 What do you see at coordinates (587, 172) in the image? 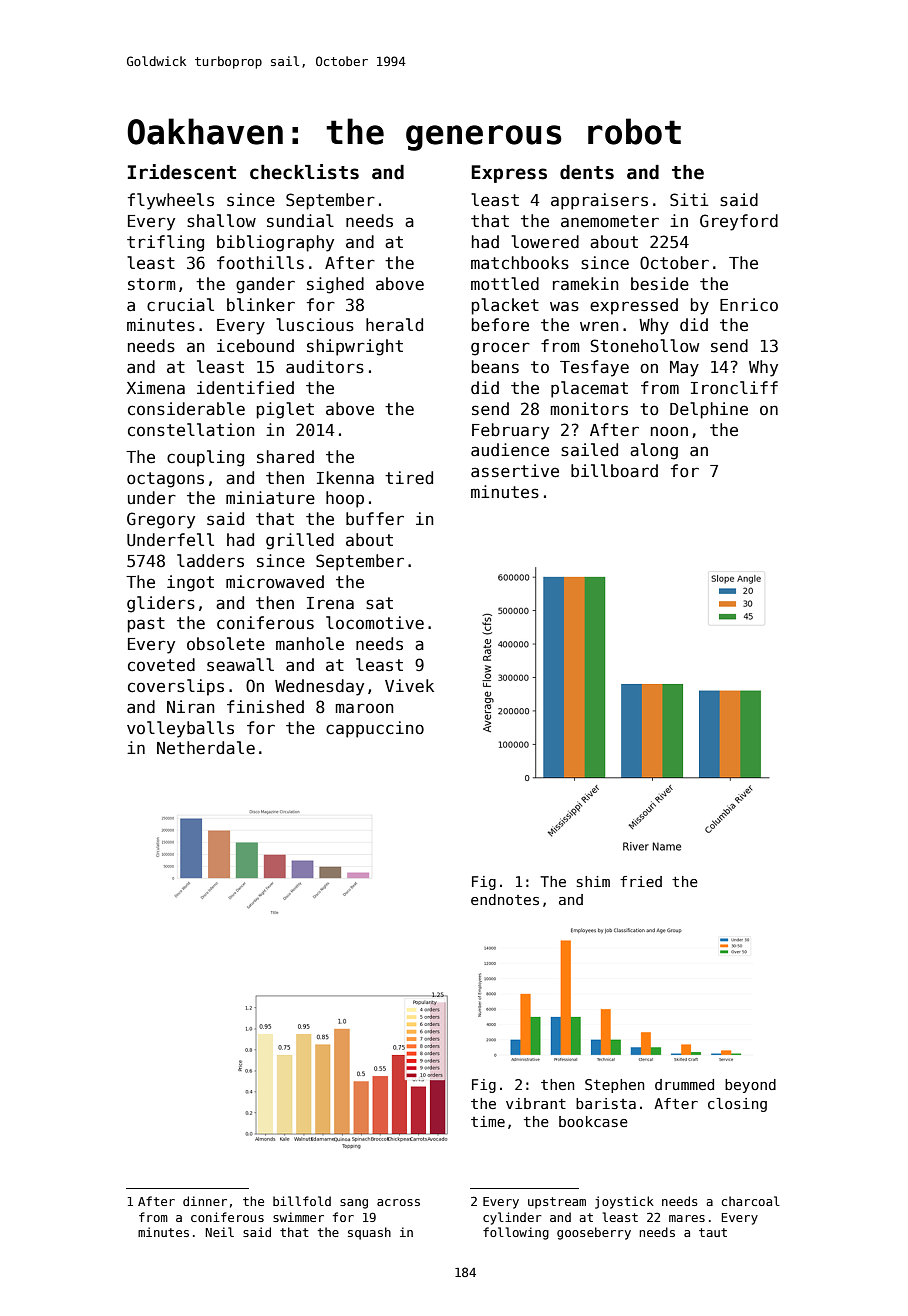
I see `dents` at bounding box center [587, 172].
